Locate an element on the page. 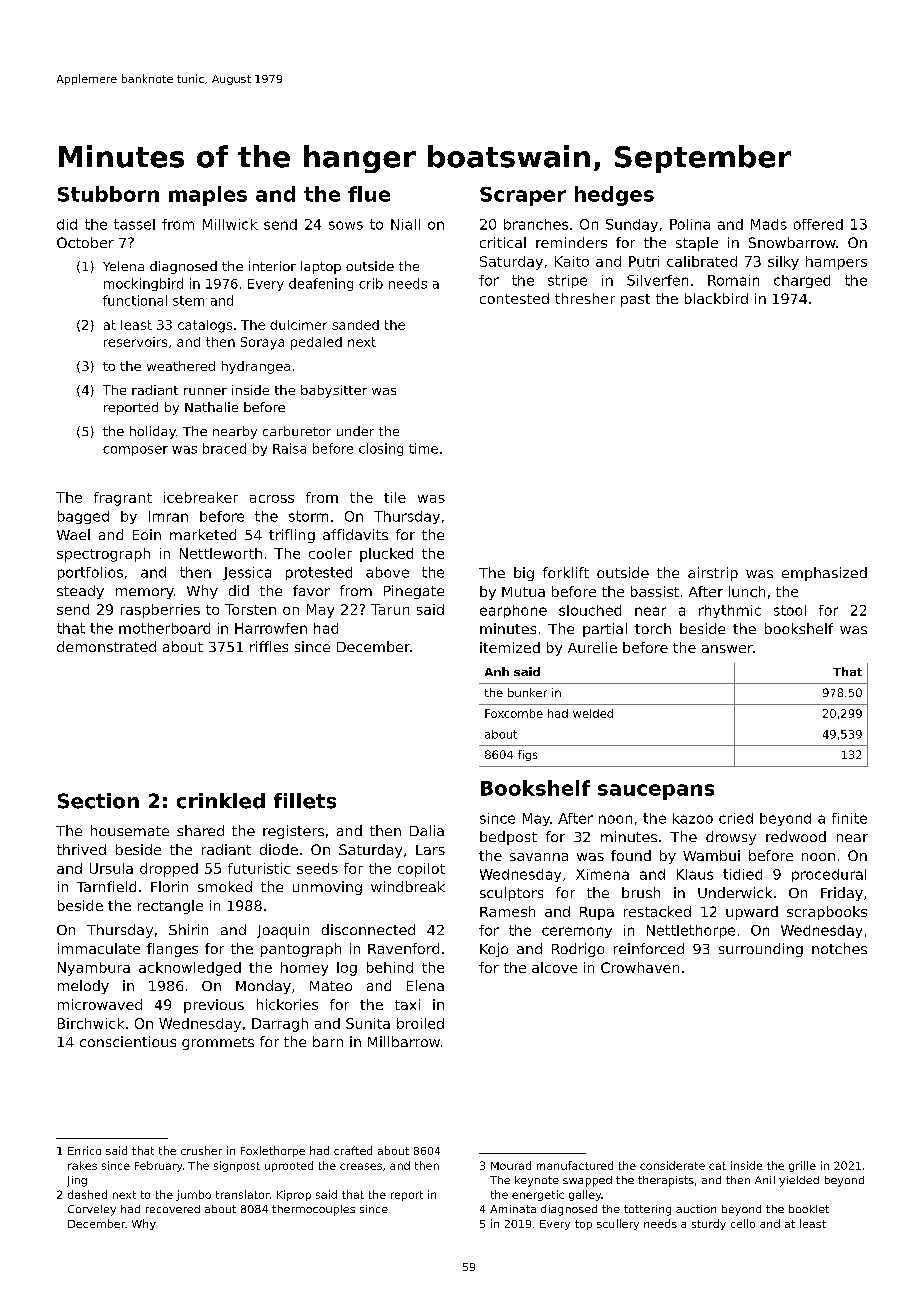 This document has width=924, height=1314. Aminata is located at coordinates (513, 1209).
